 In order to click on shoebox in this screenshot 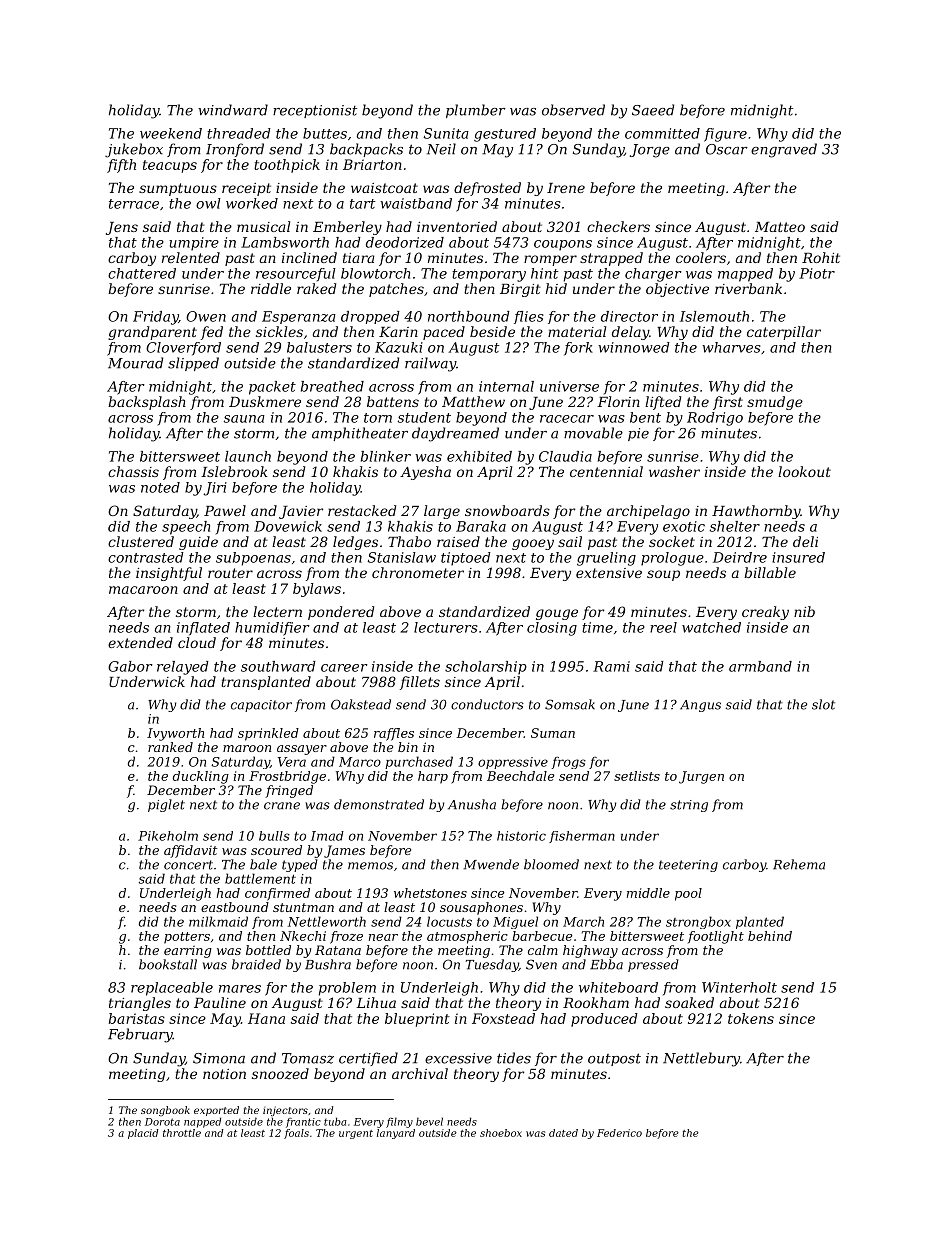, I will do `click(501, 1133)`.
